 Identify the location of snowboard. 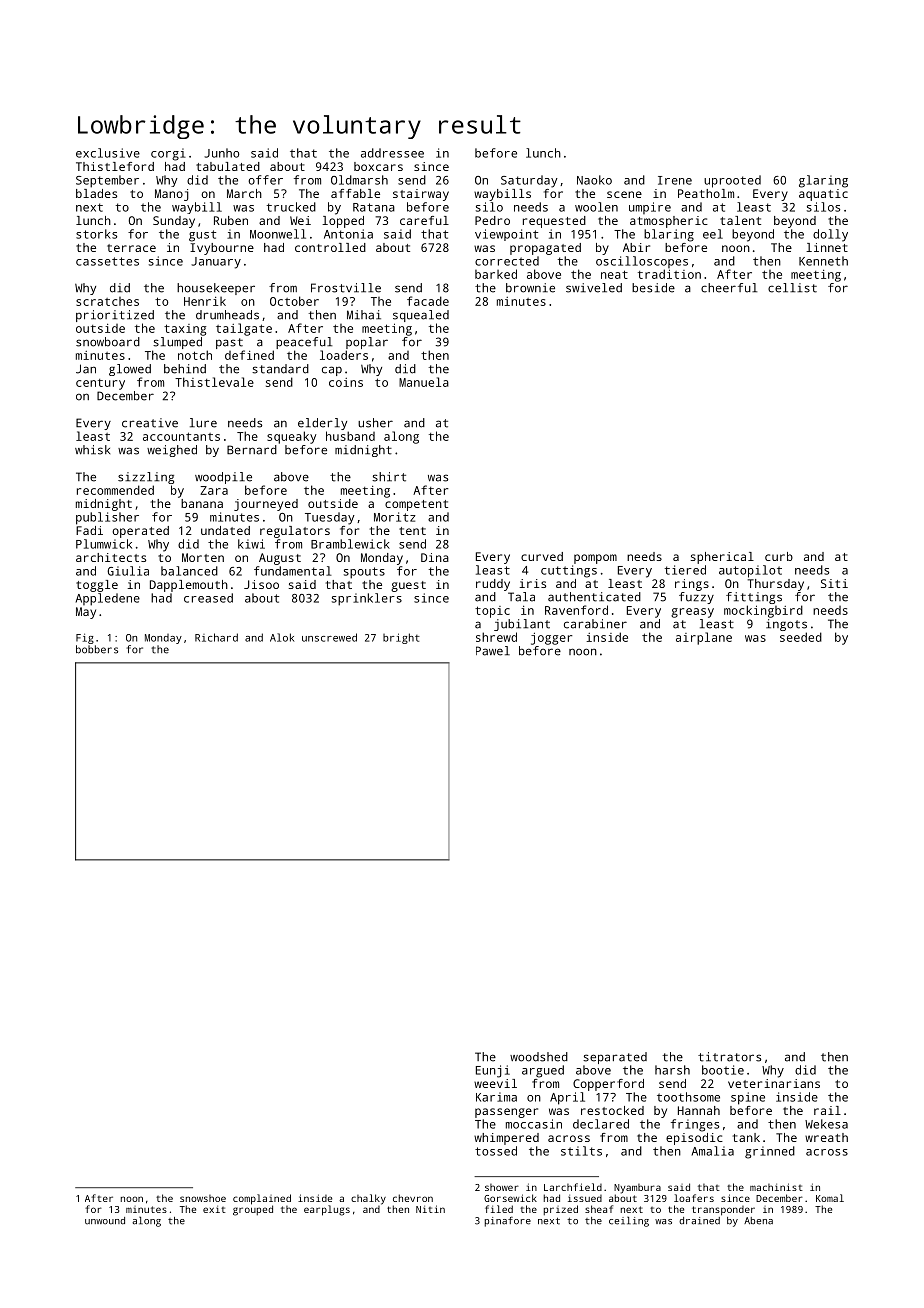
(108, 342).
